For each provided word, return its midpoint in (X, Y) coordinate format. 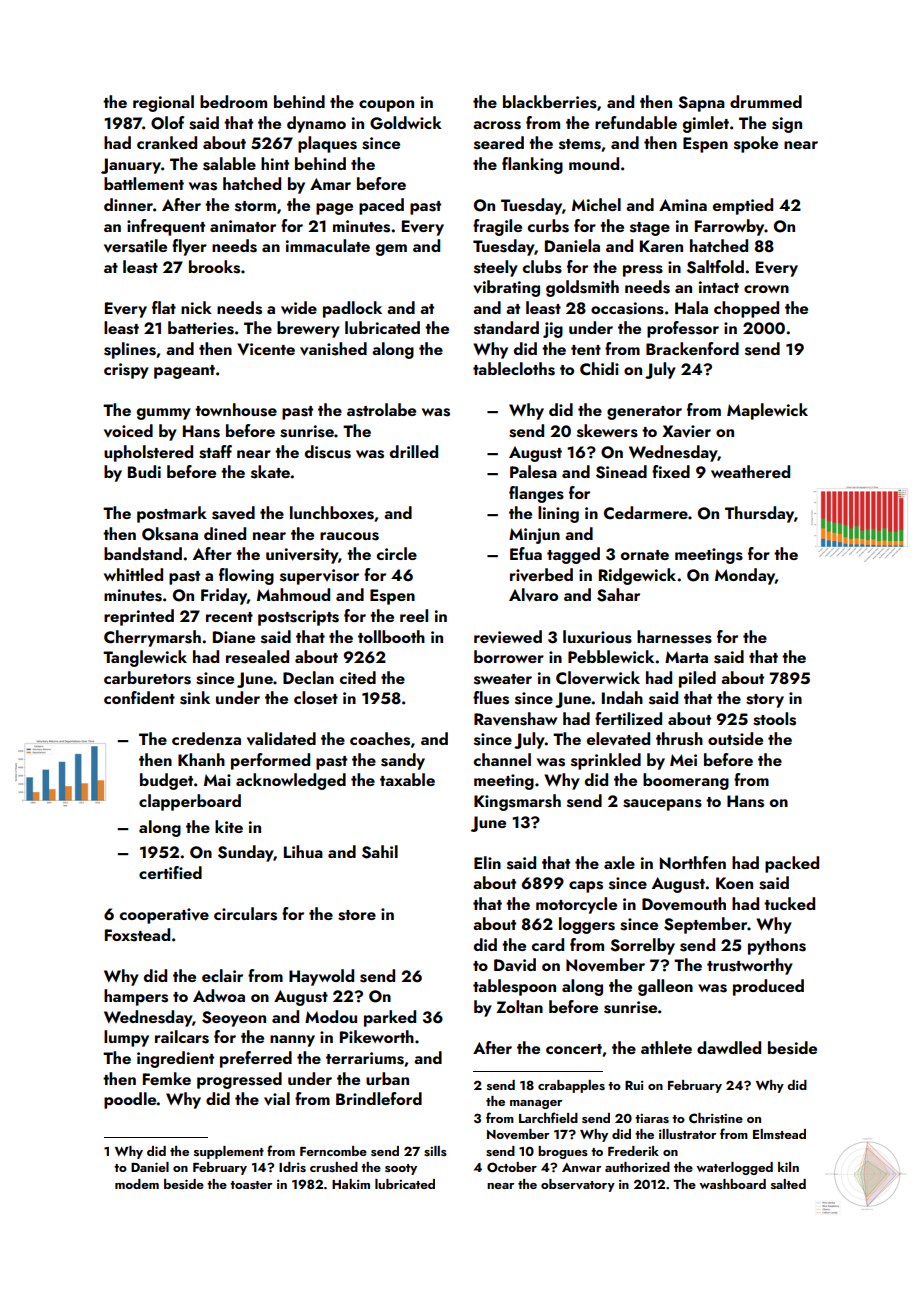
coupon (386, 106)
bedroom (233, 101)
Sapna (701, 104)
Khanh (201, 759)
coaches (380, 739)
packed (792, 864)
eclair (222, 975)
